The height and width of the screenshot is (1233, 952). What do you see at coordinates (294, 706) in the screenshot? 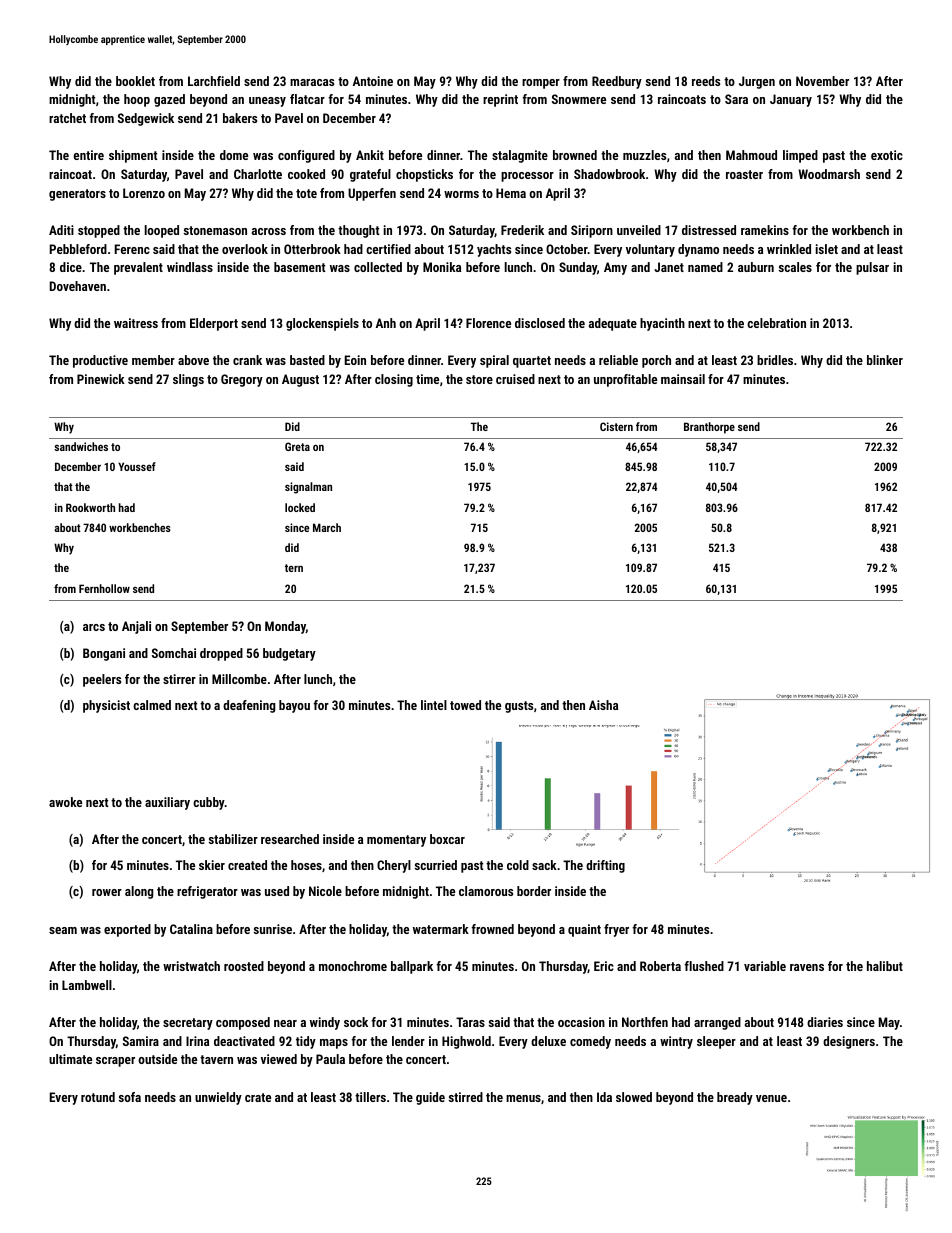
I see `bayou` at bounding box center [294, 706].
